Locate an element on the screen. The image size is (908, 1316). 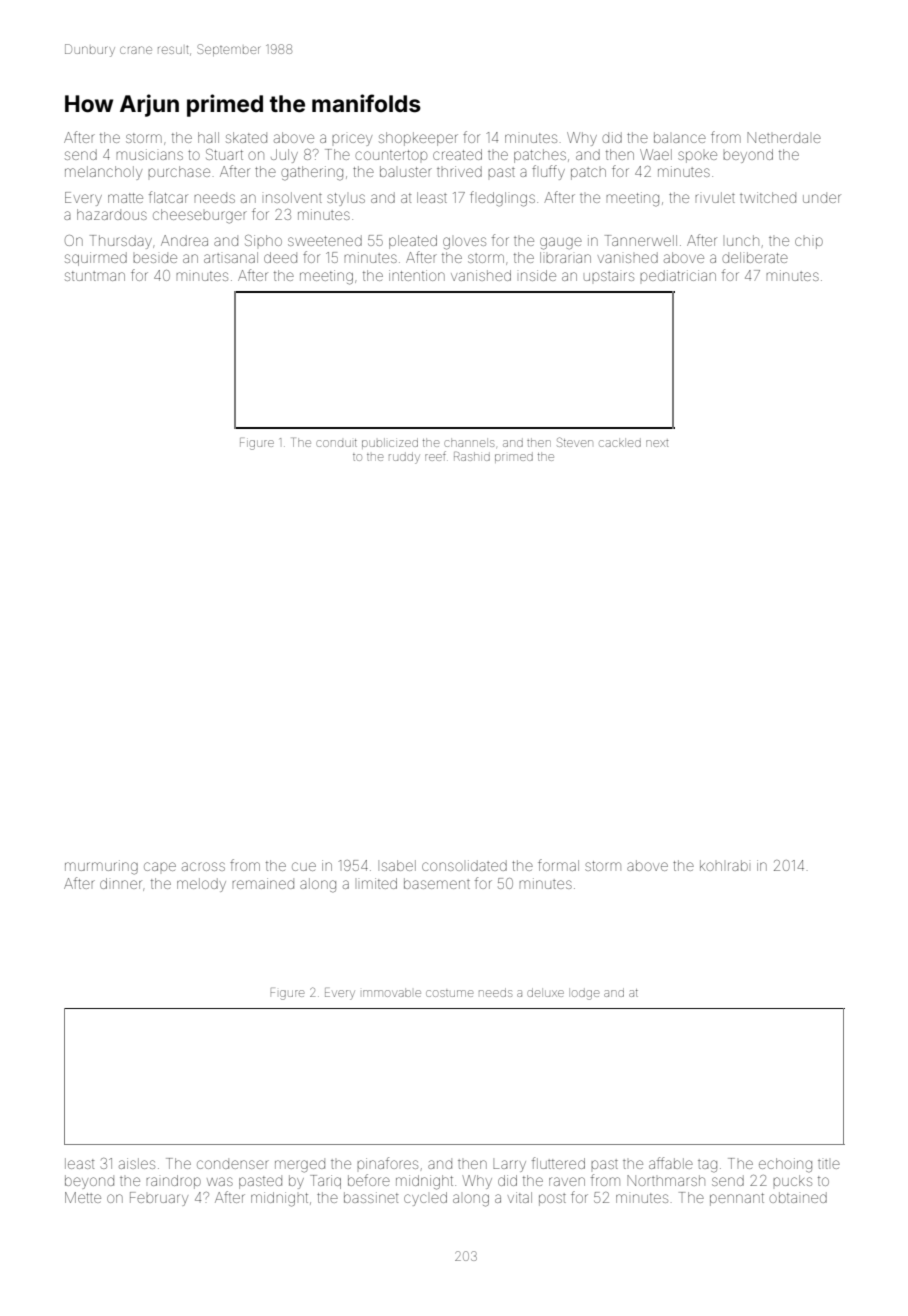
Tannerwell is located at coordinates (641, 240).
